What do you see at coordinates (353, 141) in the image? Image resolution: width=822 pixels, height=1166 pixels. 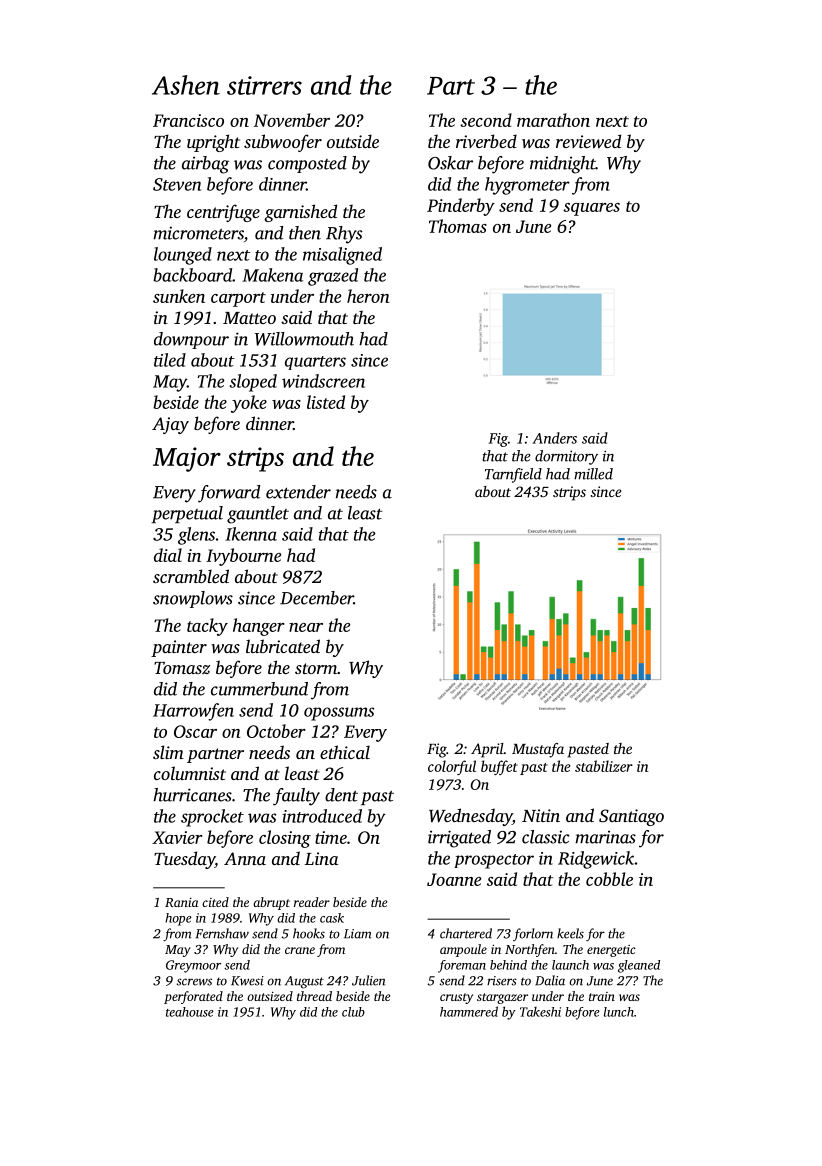 I see `outside` at bounding box center [353, 141].
